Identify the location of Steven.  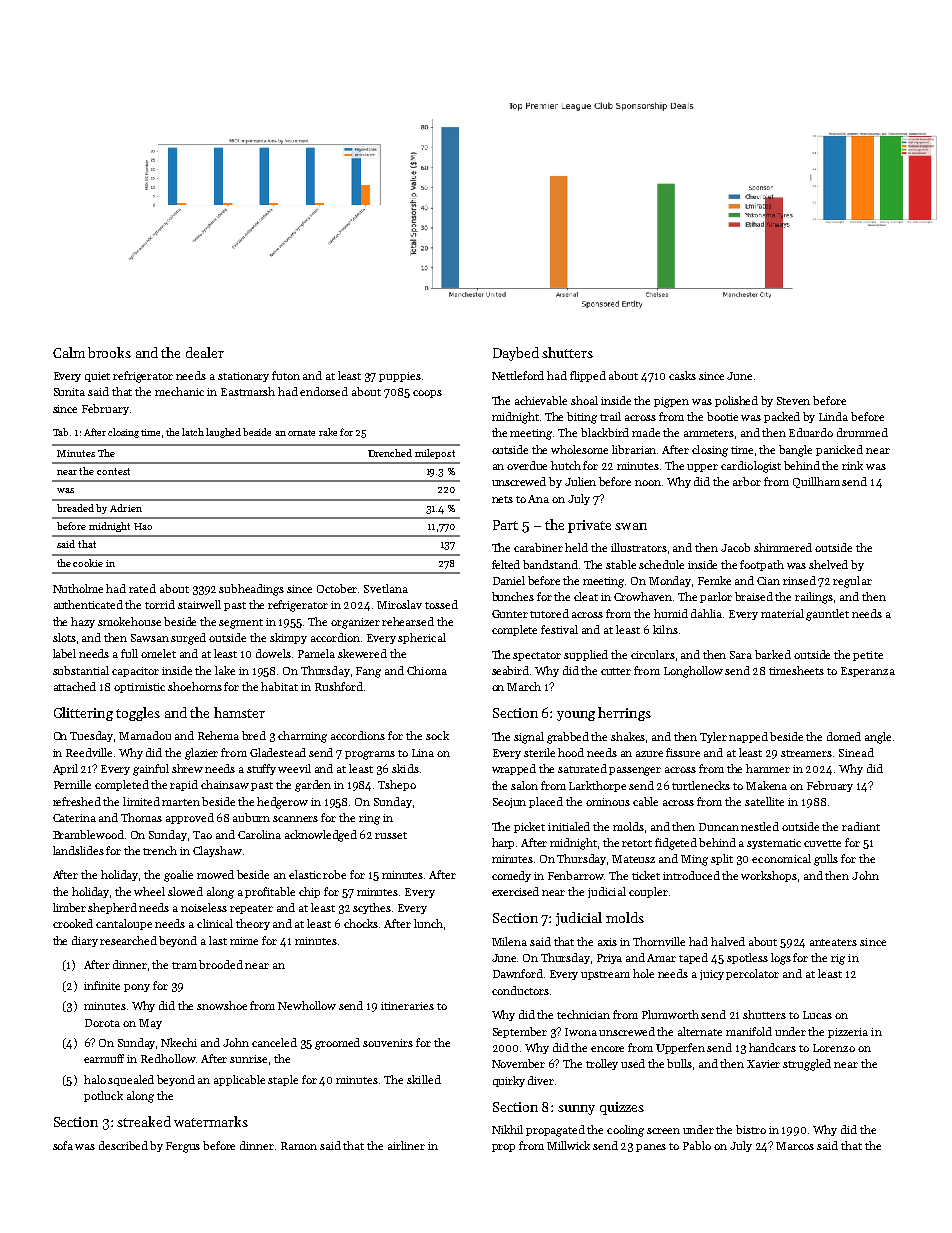
(793, 401).
